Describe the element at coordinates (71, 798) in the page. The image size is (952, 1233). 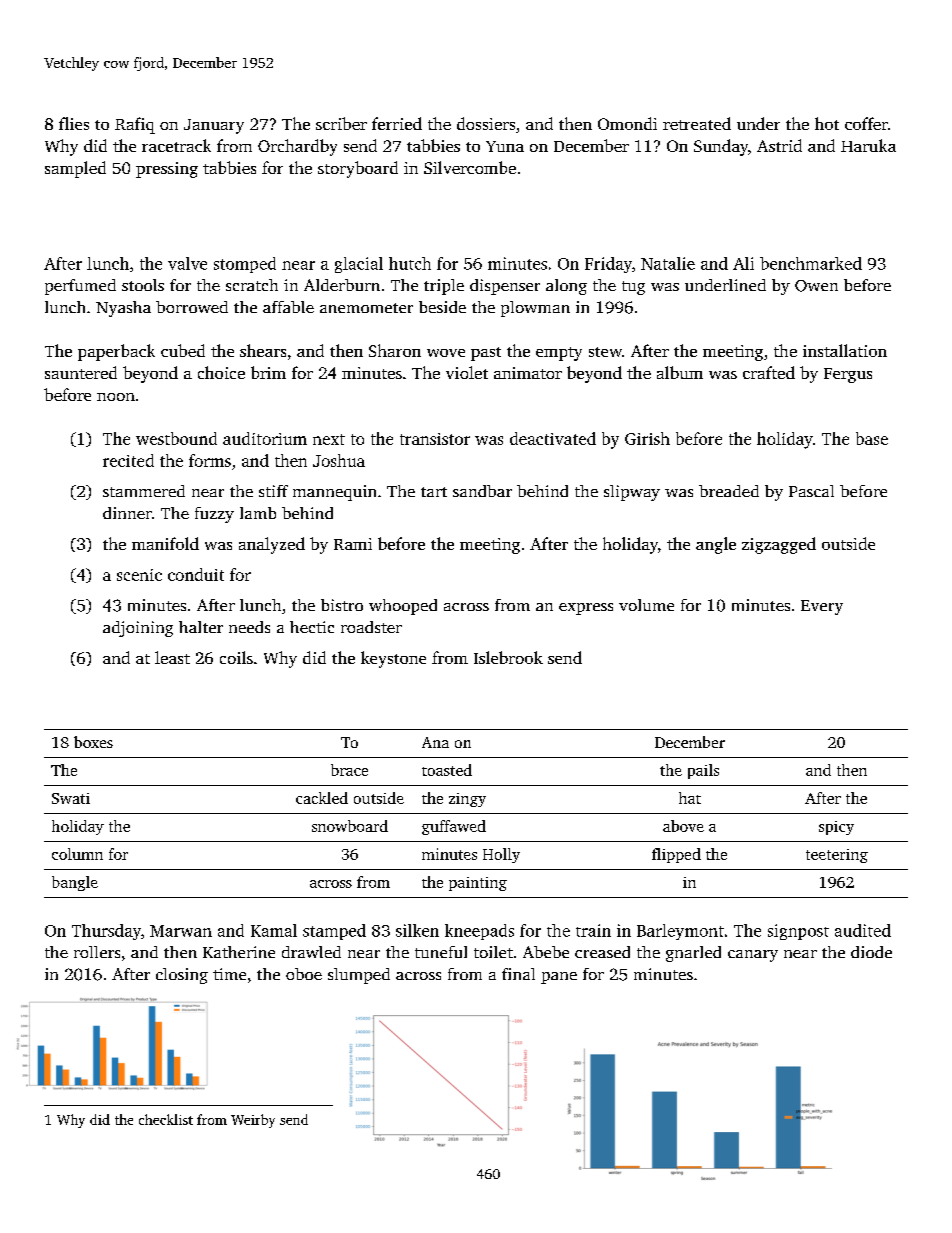
I see `Swati` at that location.
